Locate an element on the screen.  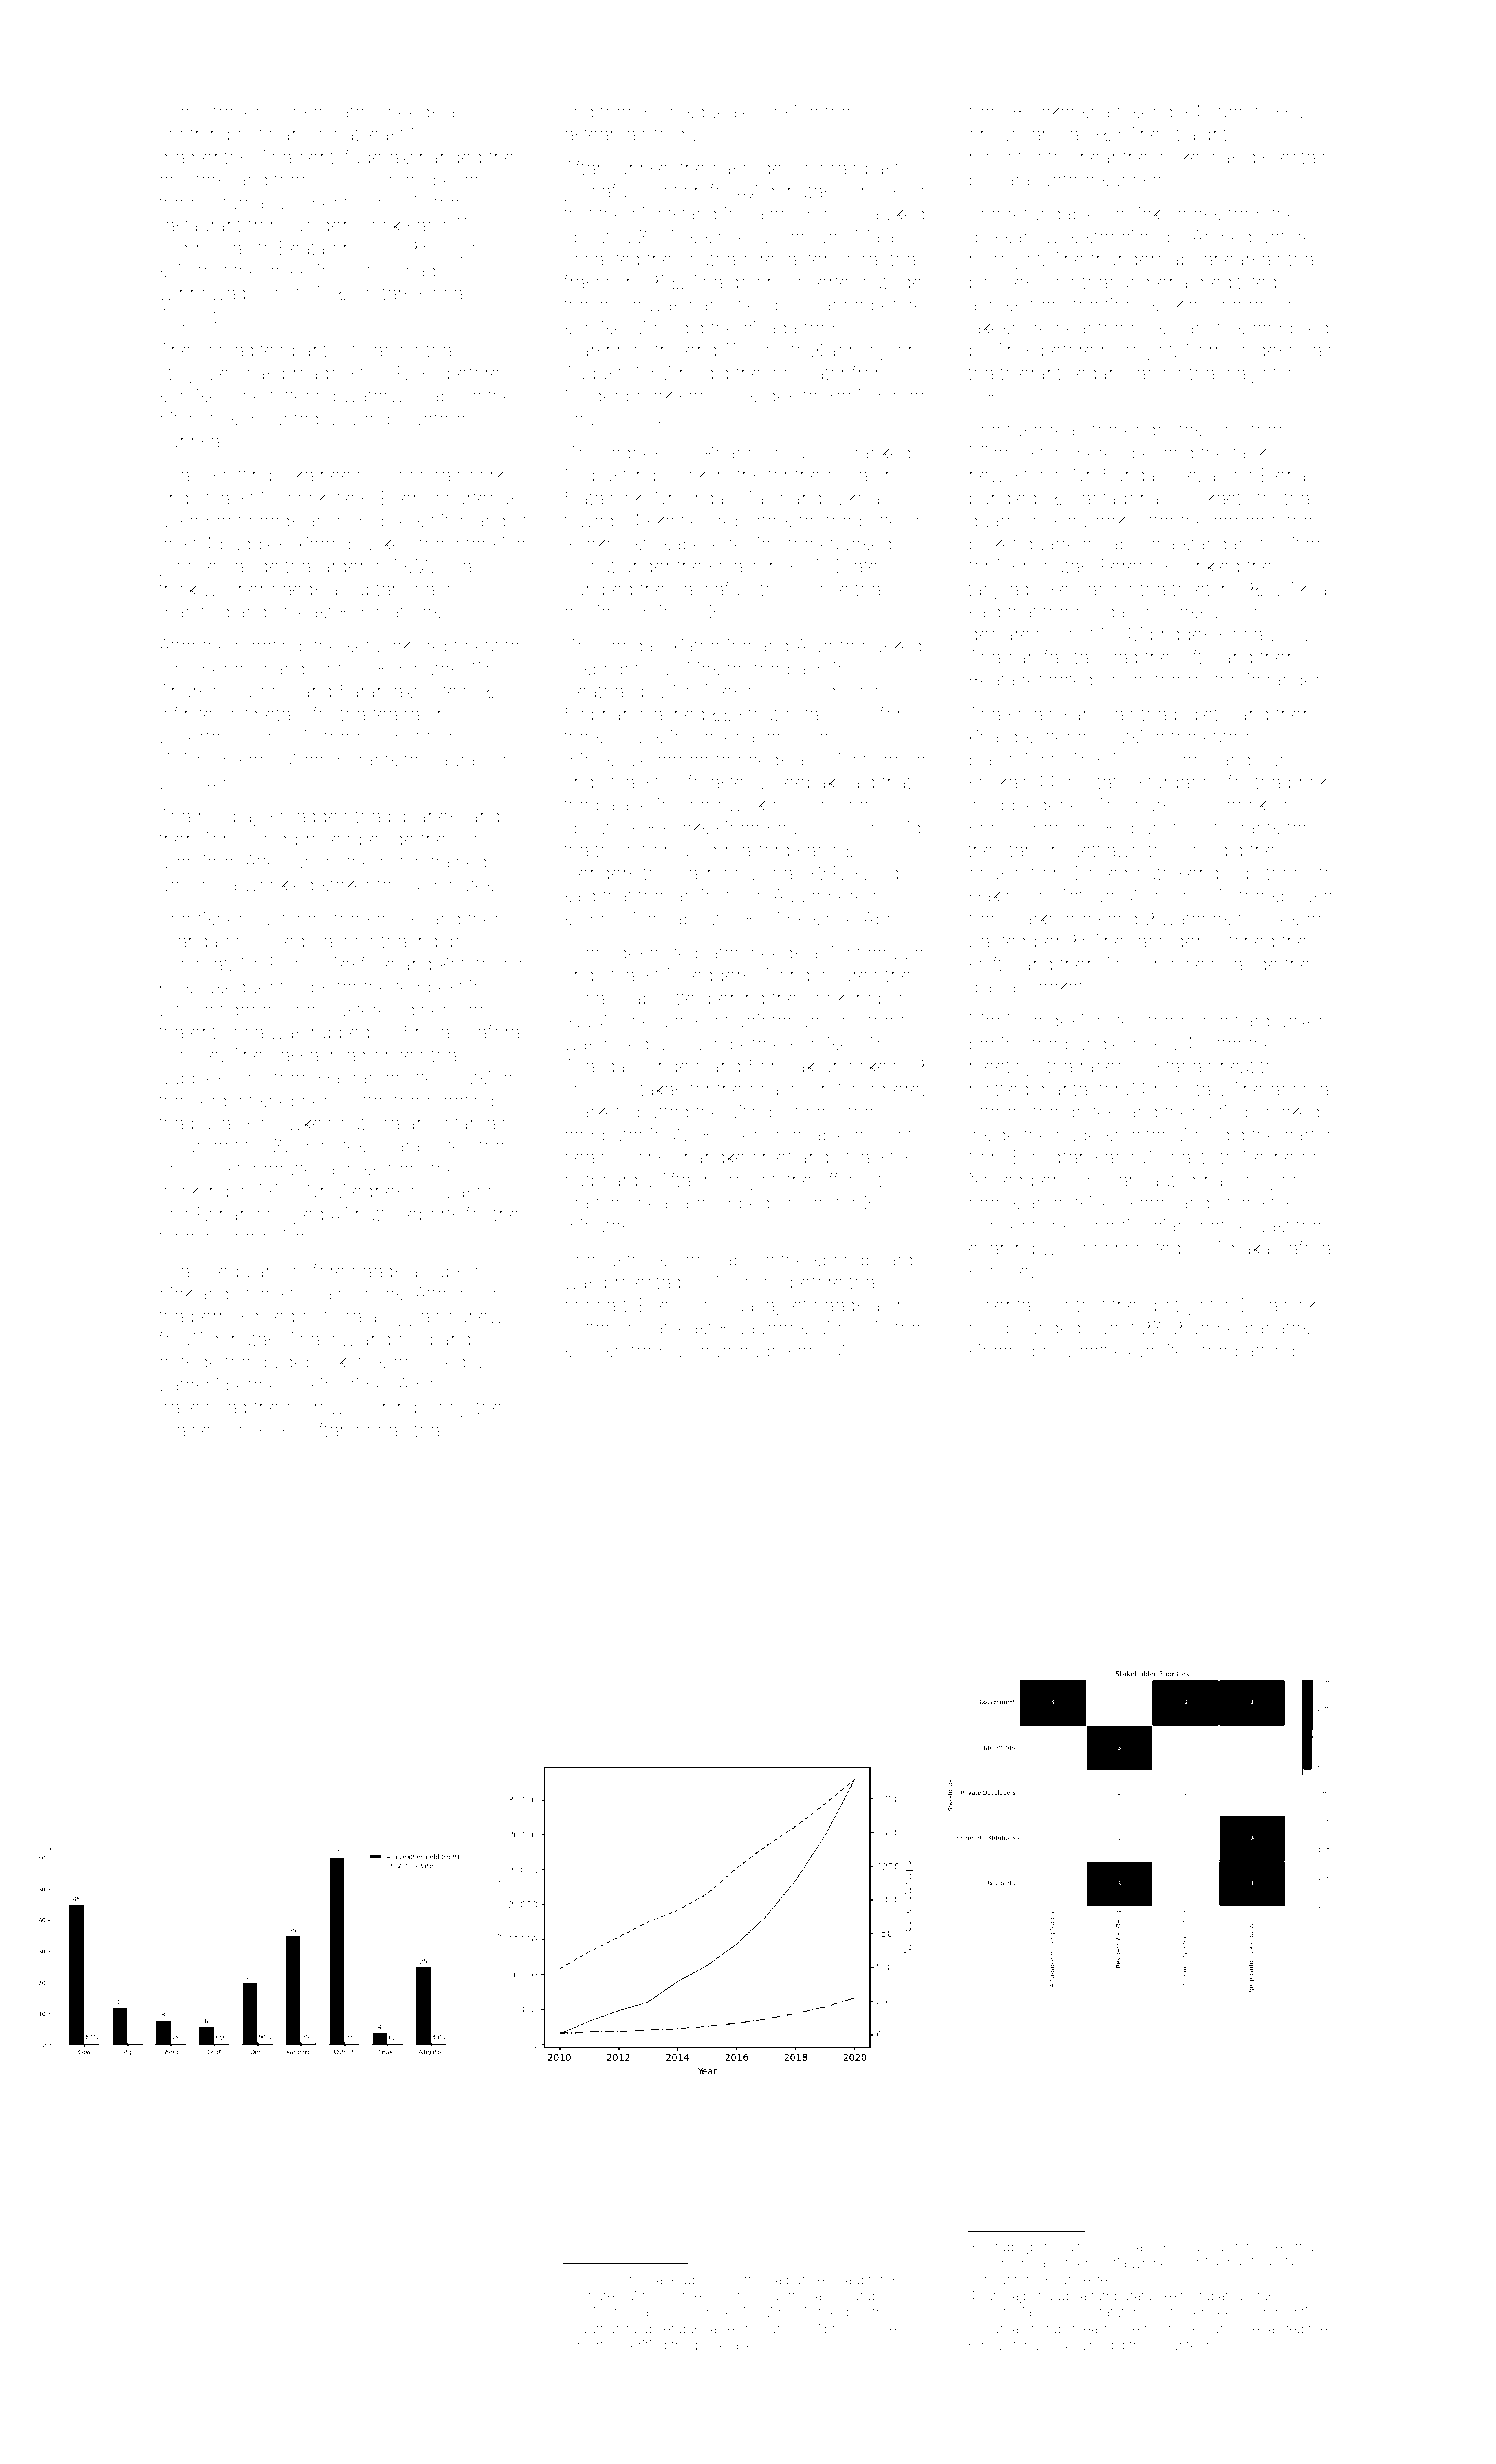
hatch is located at coordinates (401, 861).
